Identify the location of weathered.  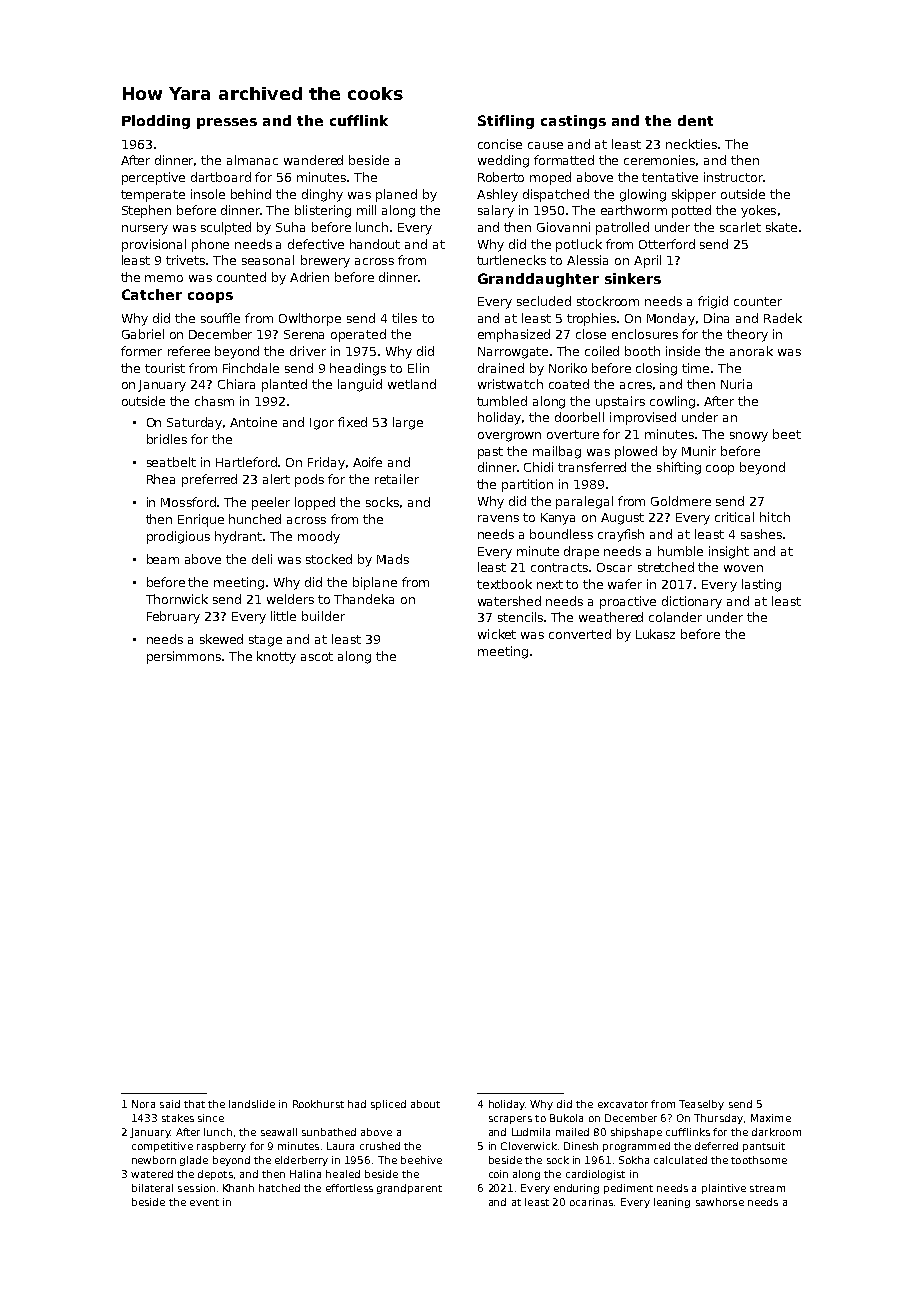
(611, 617).
